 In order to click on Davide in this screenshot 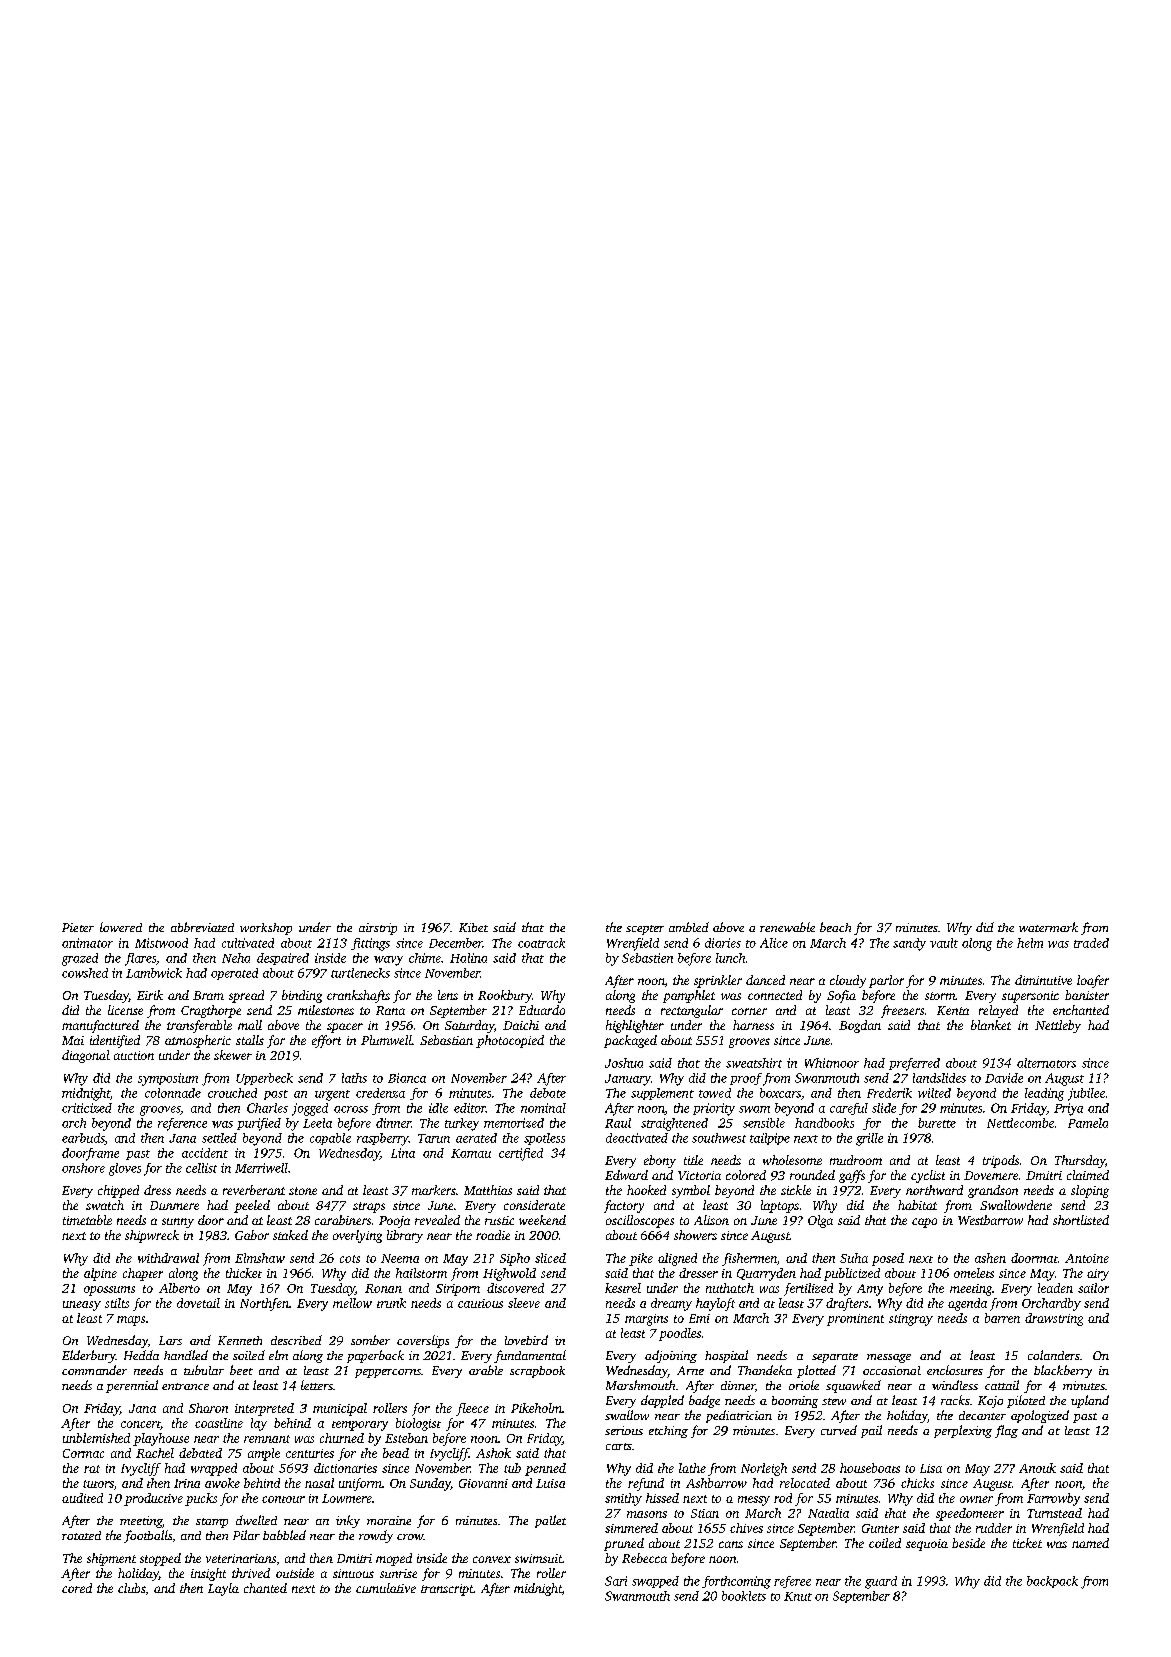, I will do `click(1004, 1078)`.
